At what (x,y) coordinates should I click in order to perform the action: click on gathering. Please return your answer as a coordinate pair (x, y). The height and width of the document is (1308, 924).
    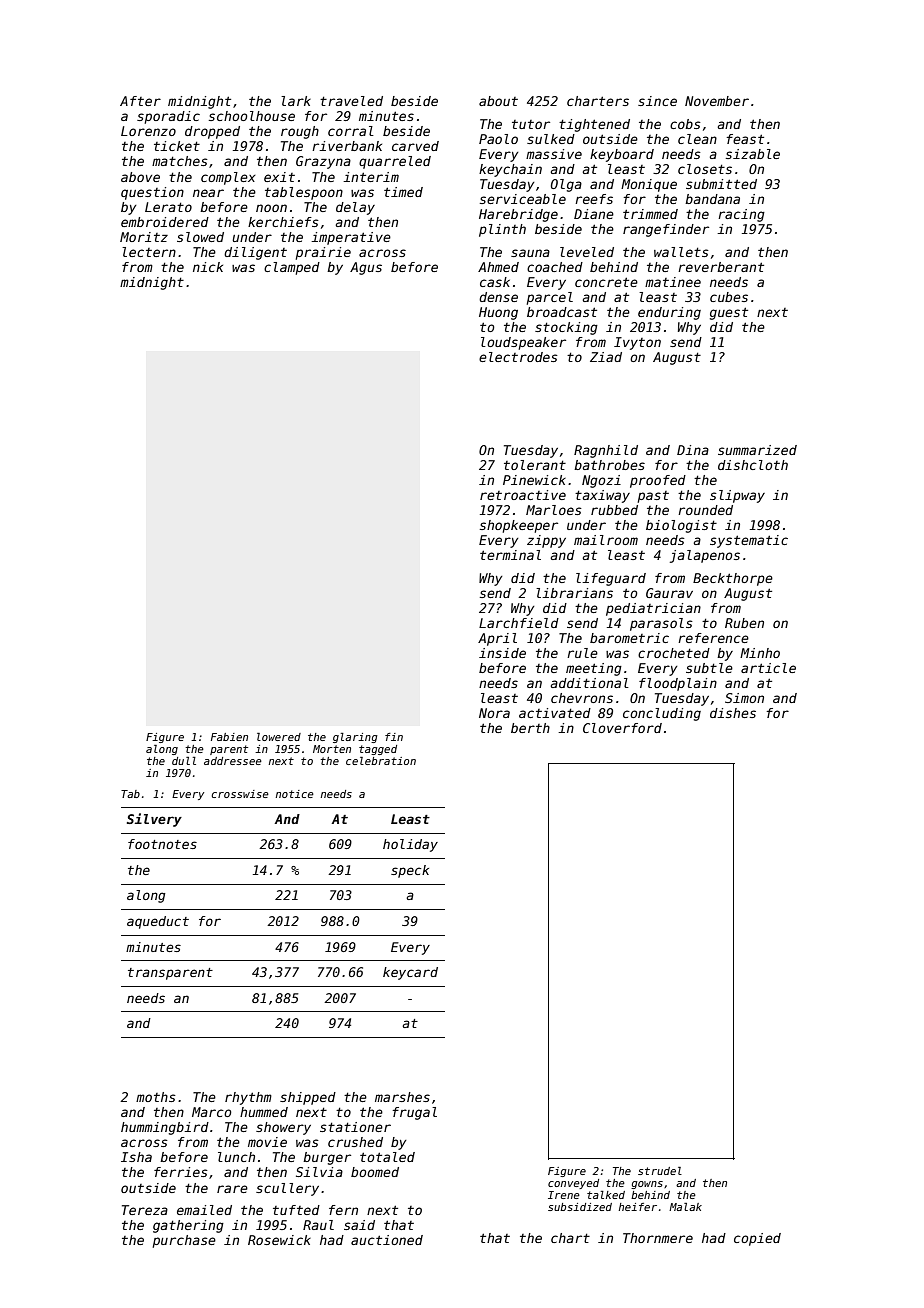
    Looking at the image, I should click on (188, 1226).
